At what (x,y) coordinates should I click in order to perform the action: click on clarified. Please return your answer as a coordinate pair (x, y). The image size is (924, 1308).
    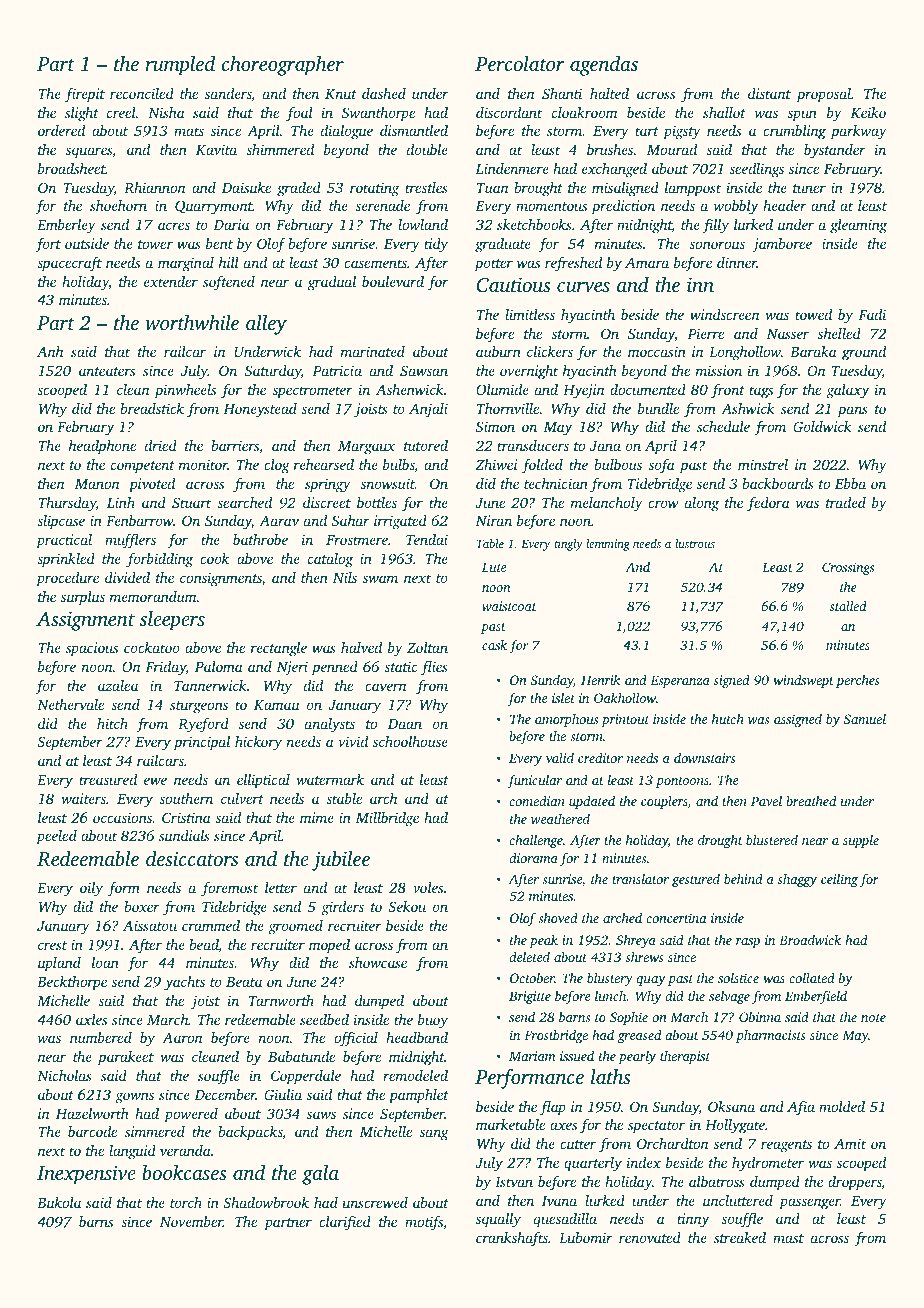
    Looking at the image, I should click on (345, 1223).
